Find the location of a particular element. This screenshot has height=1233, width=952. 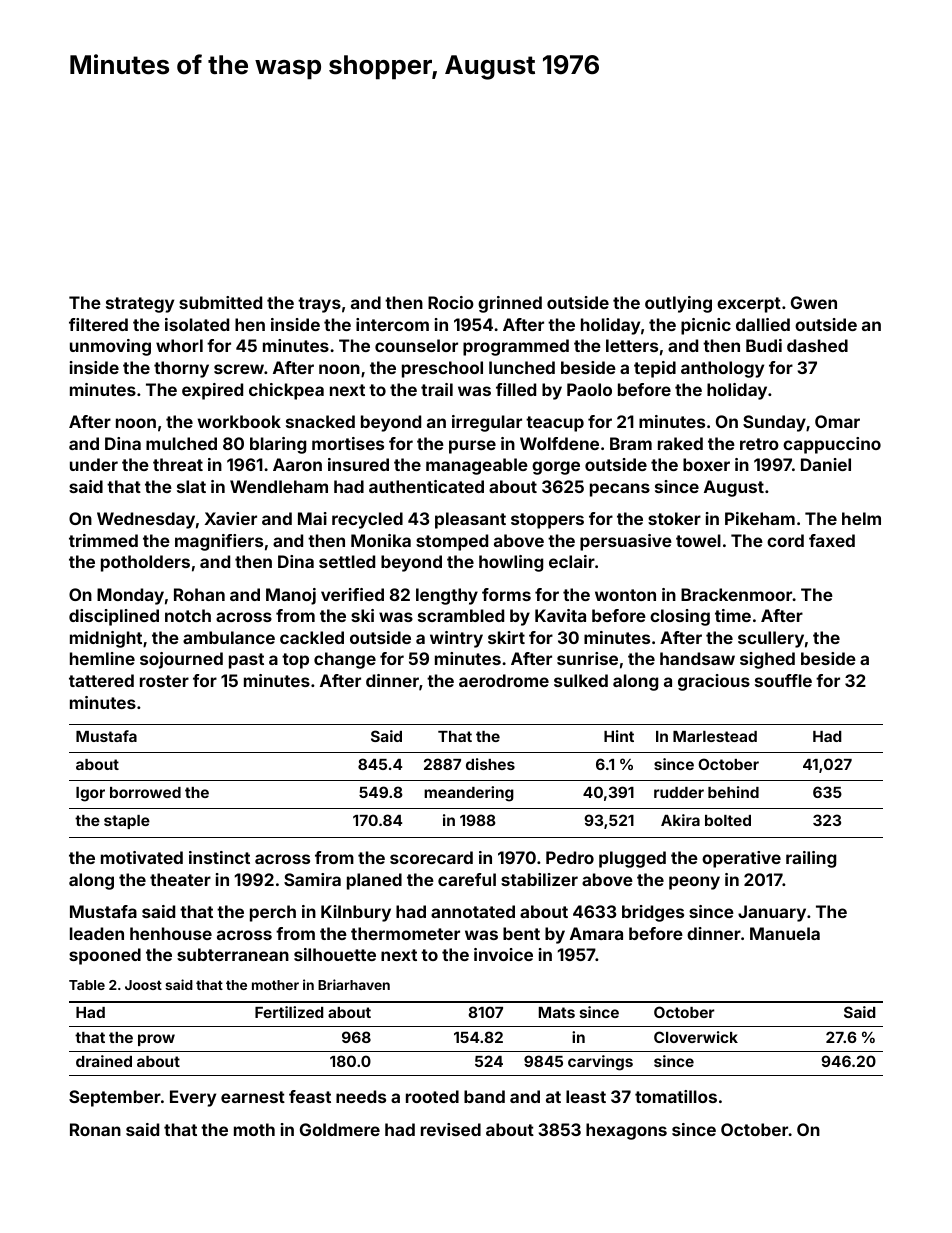

tomatillos is located at coordinates (676, 1096).
